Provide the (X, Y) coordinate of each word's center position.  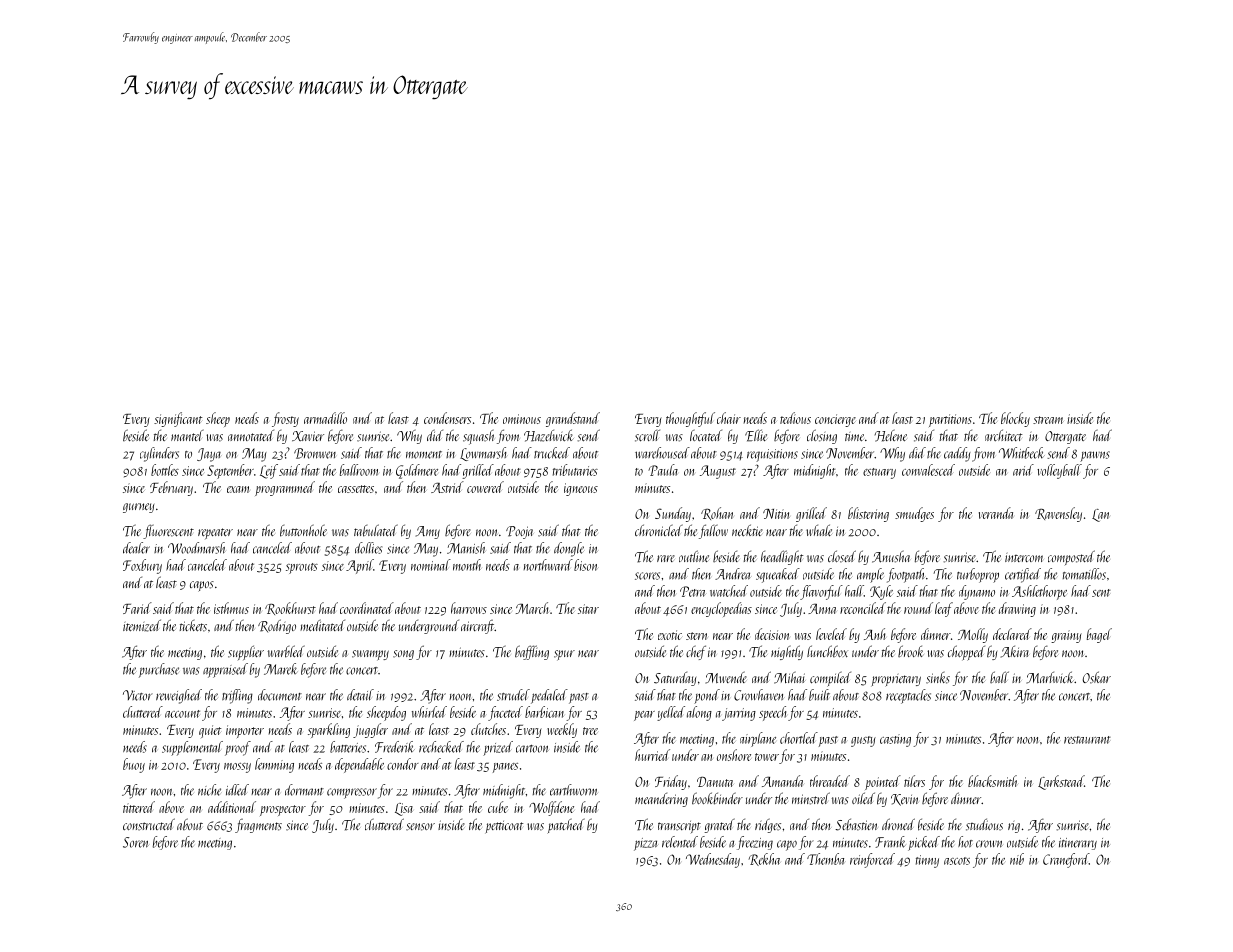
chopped (966, 653)
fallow (713, 531)
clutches (488, 729)
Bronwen (315, 453)
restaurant (1087, 740)
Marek (280, 669)
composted (1071, 557)
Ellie (756, 435)
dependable (359, 765)
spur (564, 655)
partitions (950, 420)
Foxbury (142, 566)
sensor (420, 827)
